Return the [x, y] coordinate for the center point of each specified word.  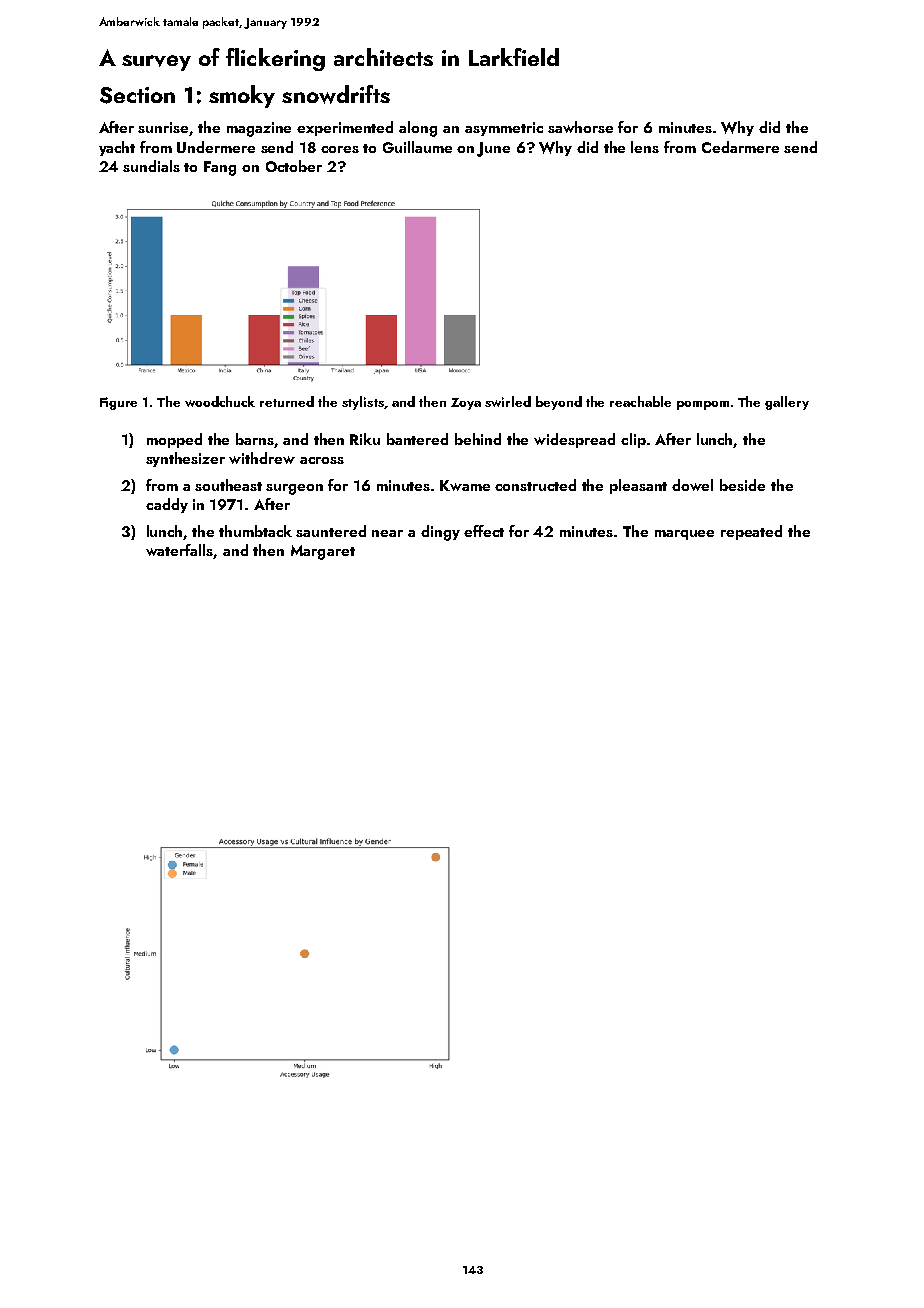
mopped [174, 440]
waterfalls [180, 551]
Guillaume [417, 147]
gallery [787, 403]
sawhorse [580, 127]
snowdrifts [336, 94]
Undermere [216, 147]
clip [633, 440]
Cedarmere [740, 147]
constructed [535, 485]
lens [645, 147]
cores [340, 149]
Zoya [466, 404]
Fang [220, 168]
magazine [259, 129]
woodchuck [220, 401]
